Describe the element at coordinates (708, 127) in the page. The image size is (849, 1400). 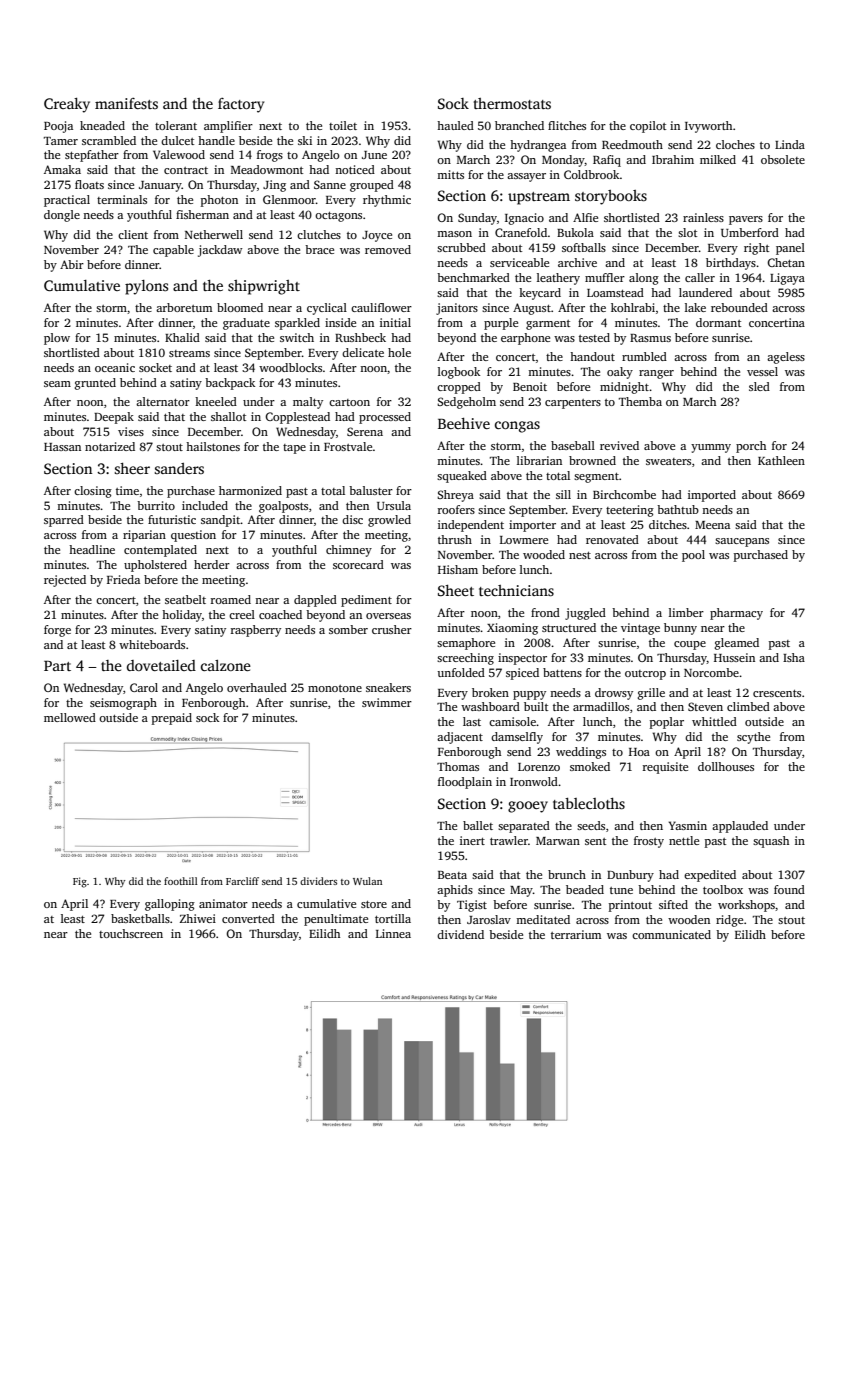
I see `Ivyworth` at that location.
